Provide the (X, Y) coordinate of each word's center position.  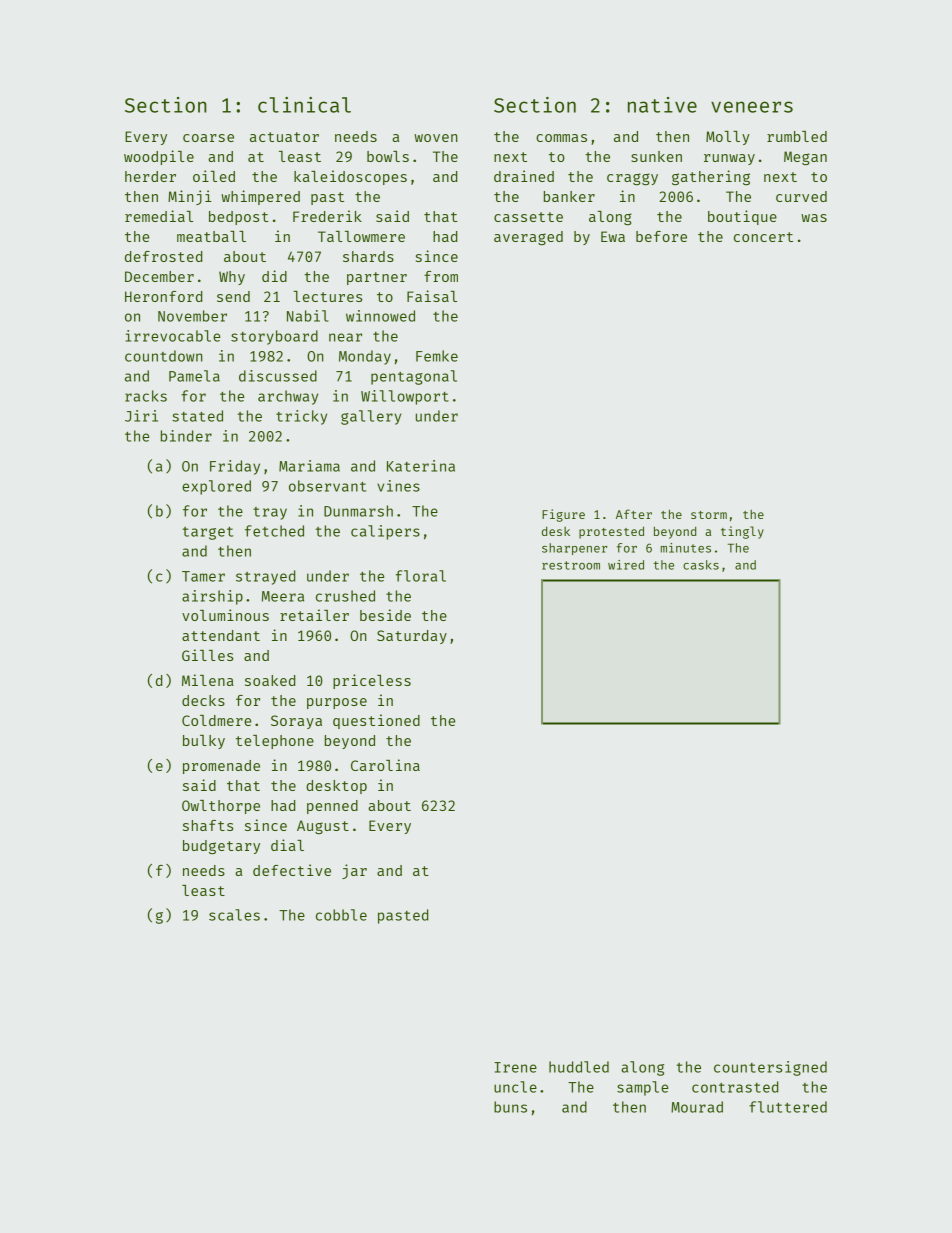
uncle (515, 1087)
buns (510, 1107)
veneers (752, 107)
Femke (437, 356)
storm (709, 515)
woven (436, 138)
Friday (235, 467)
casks (701, 565)
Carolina (385, 765)
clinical (304, 105)
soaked (270, 680)
